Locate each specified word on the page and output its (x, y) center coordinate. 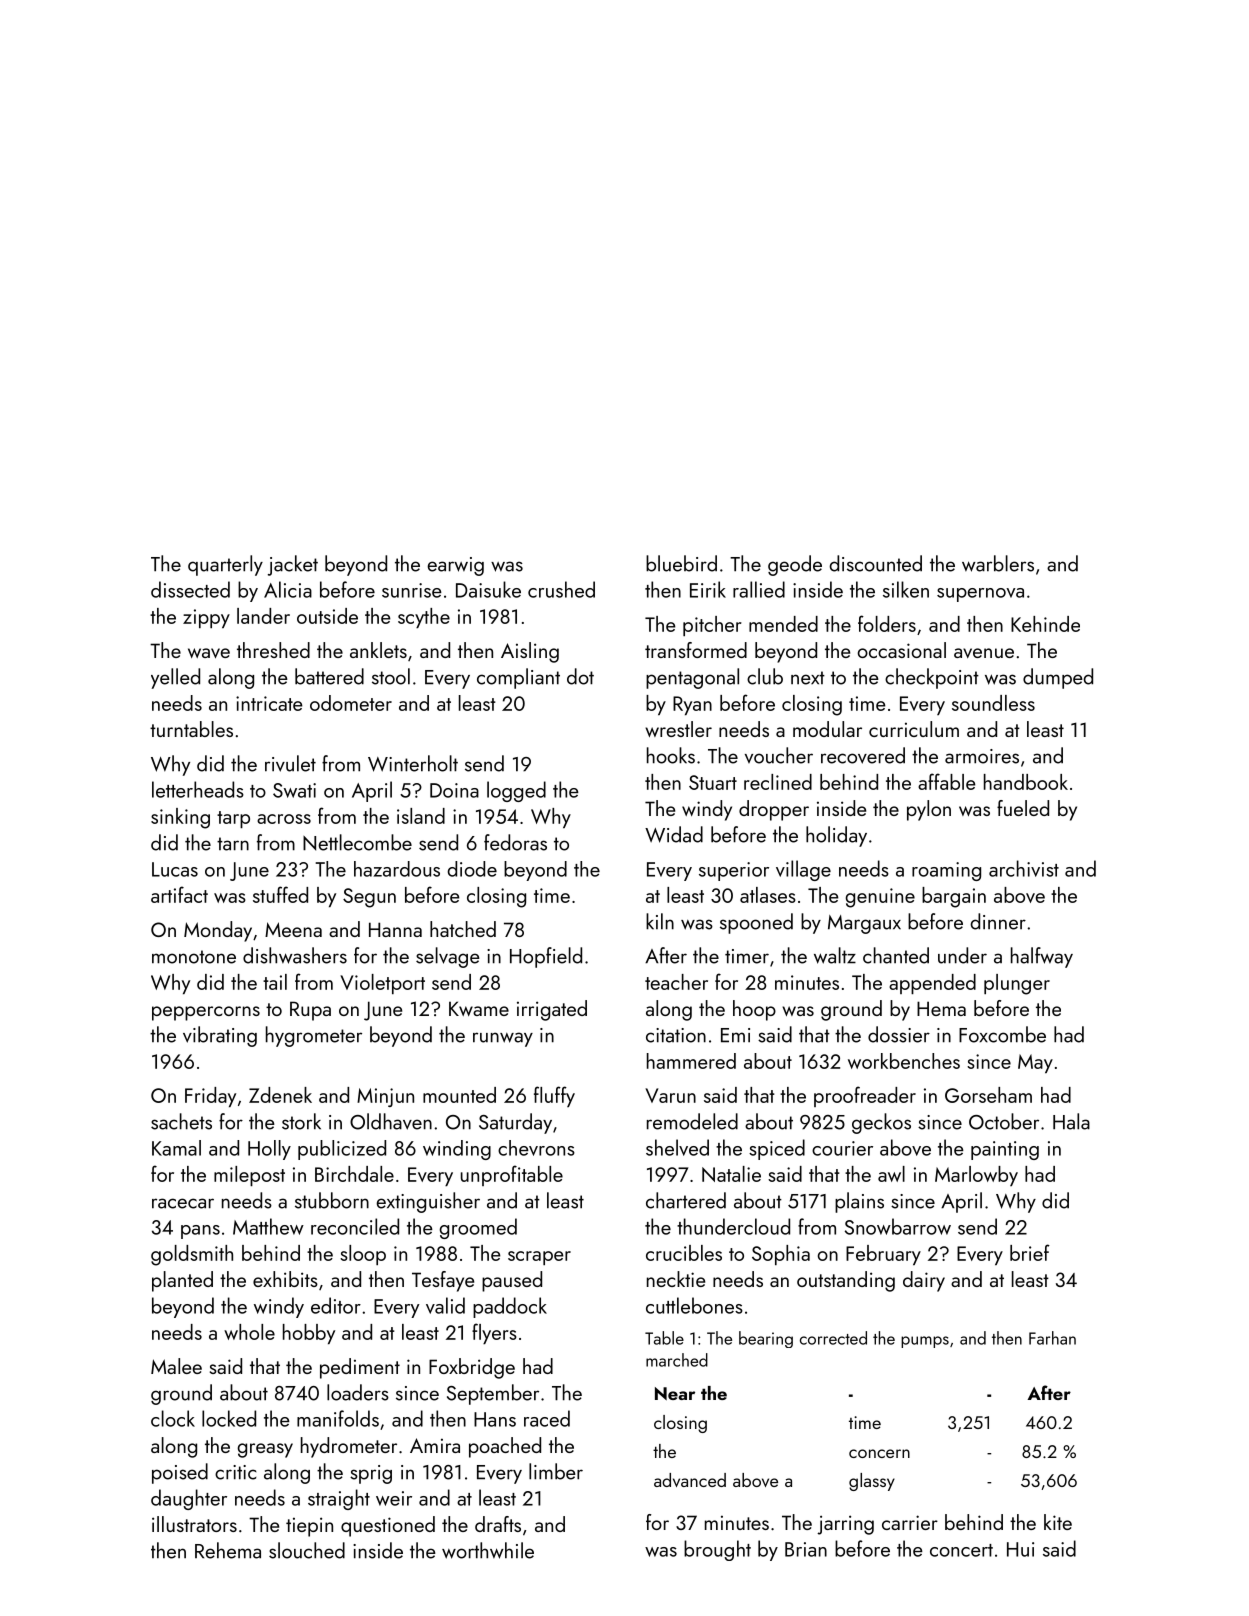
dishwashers (295, 955)
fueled (1023, 808)
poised (180, 1473)
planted (182, 1281)
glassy (872, 1482)
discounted (875, 563)
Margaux (864, 924)
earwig (455, 566)
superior (734, 871)
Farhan (1052, 1338)
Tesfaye (443, 1281)
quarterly (225, 565)
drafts (498, 1524)
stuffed (280, 894)
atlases (768, 895)
